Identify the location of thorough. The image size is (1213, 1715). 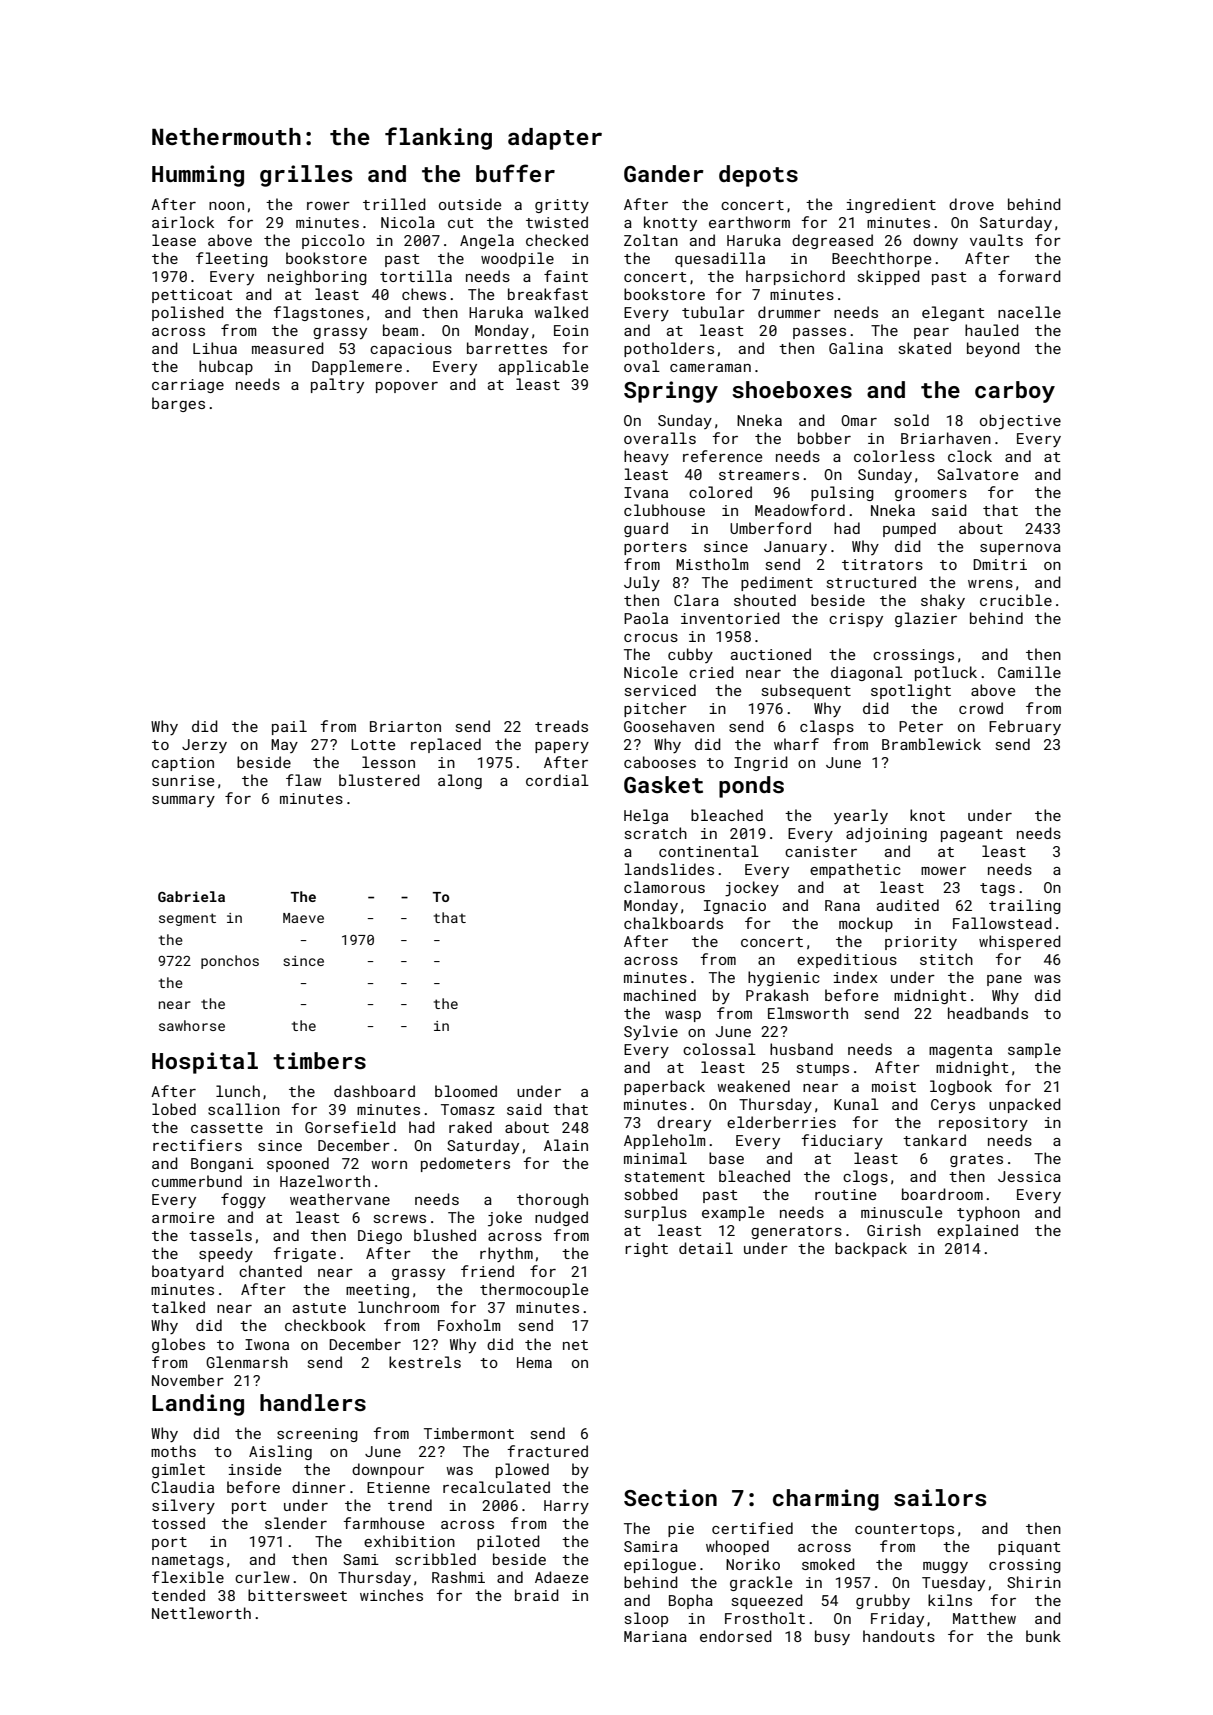
(552, 1200).
